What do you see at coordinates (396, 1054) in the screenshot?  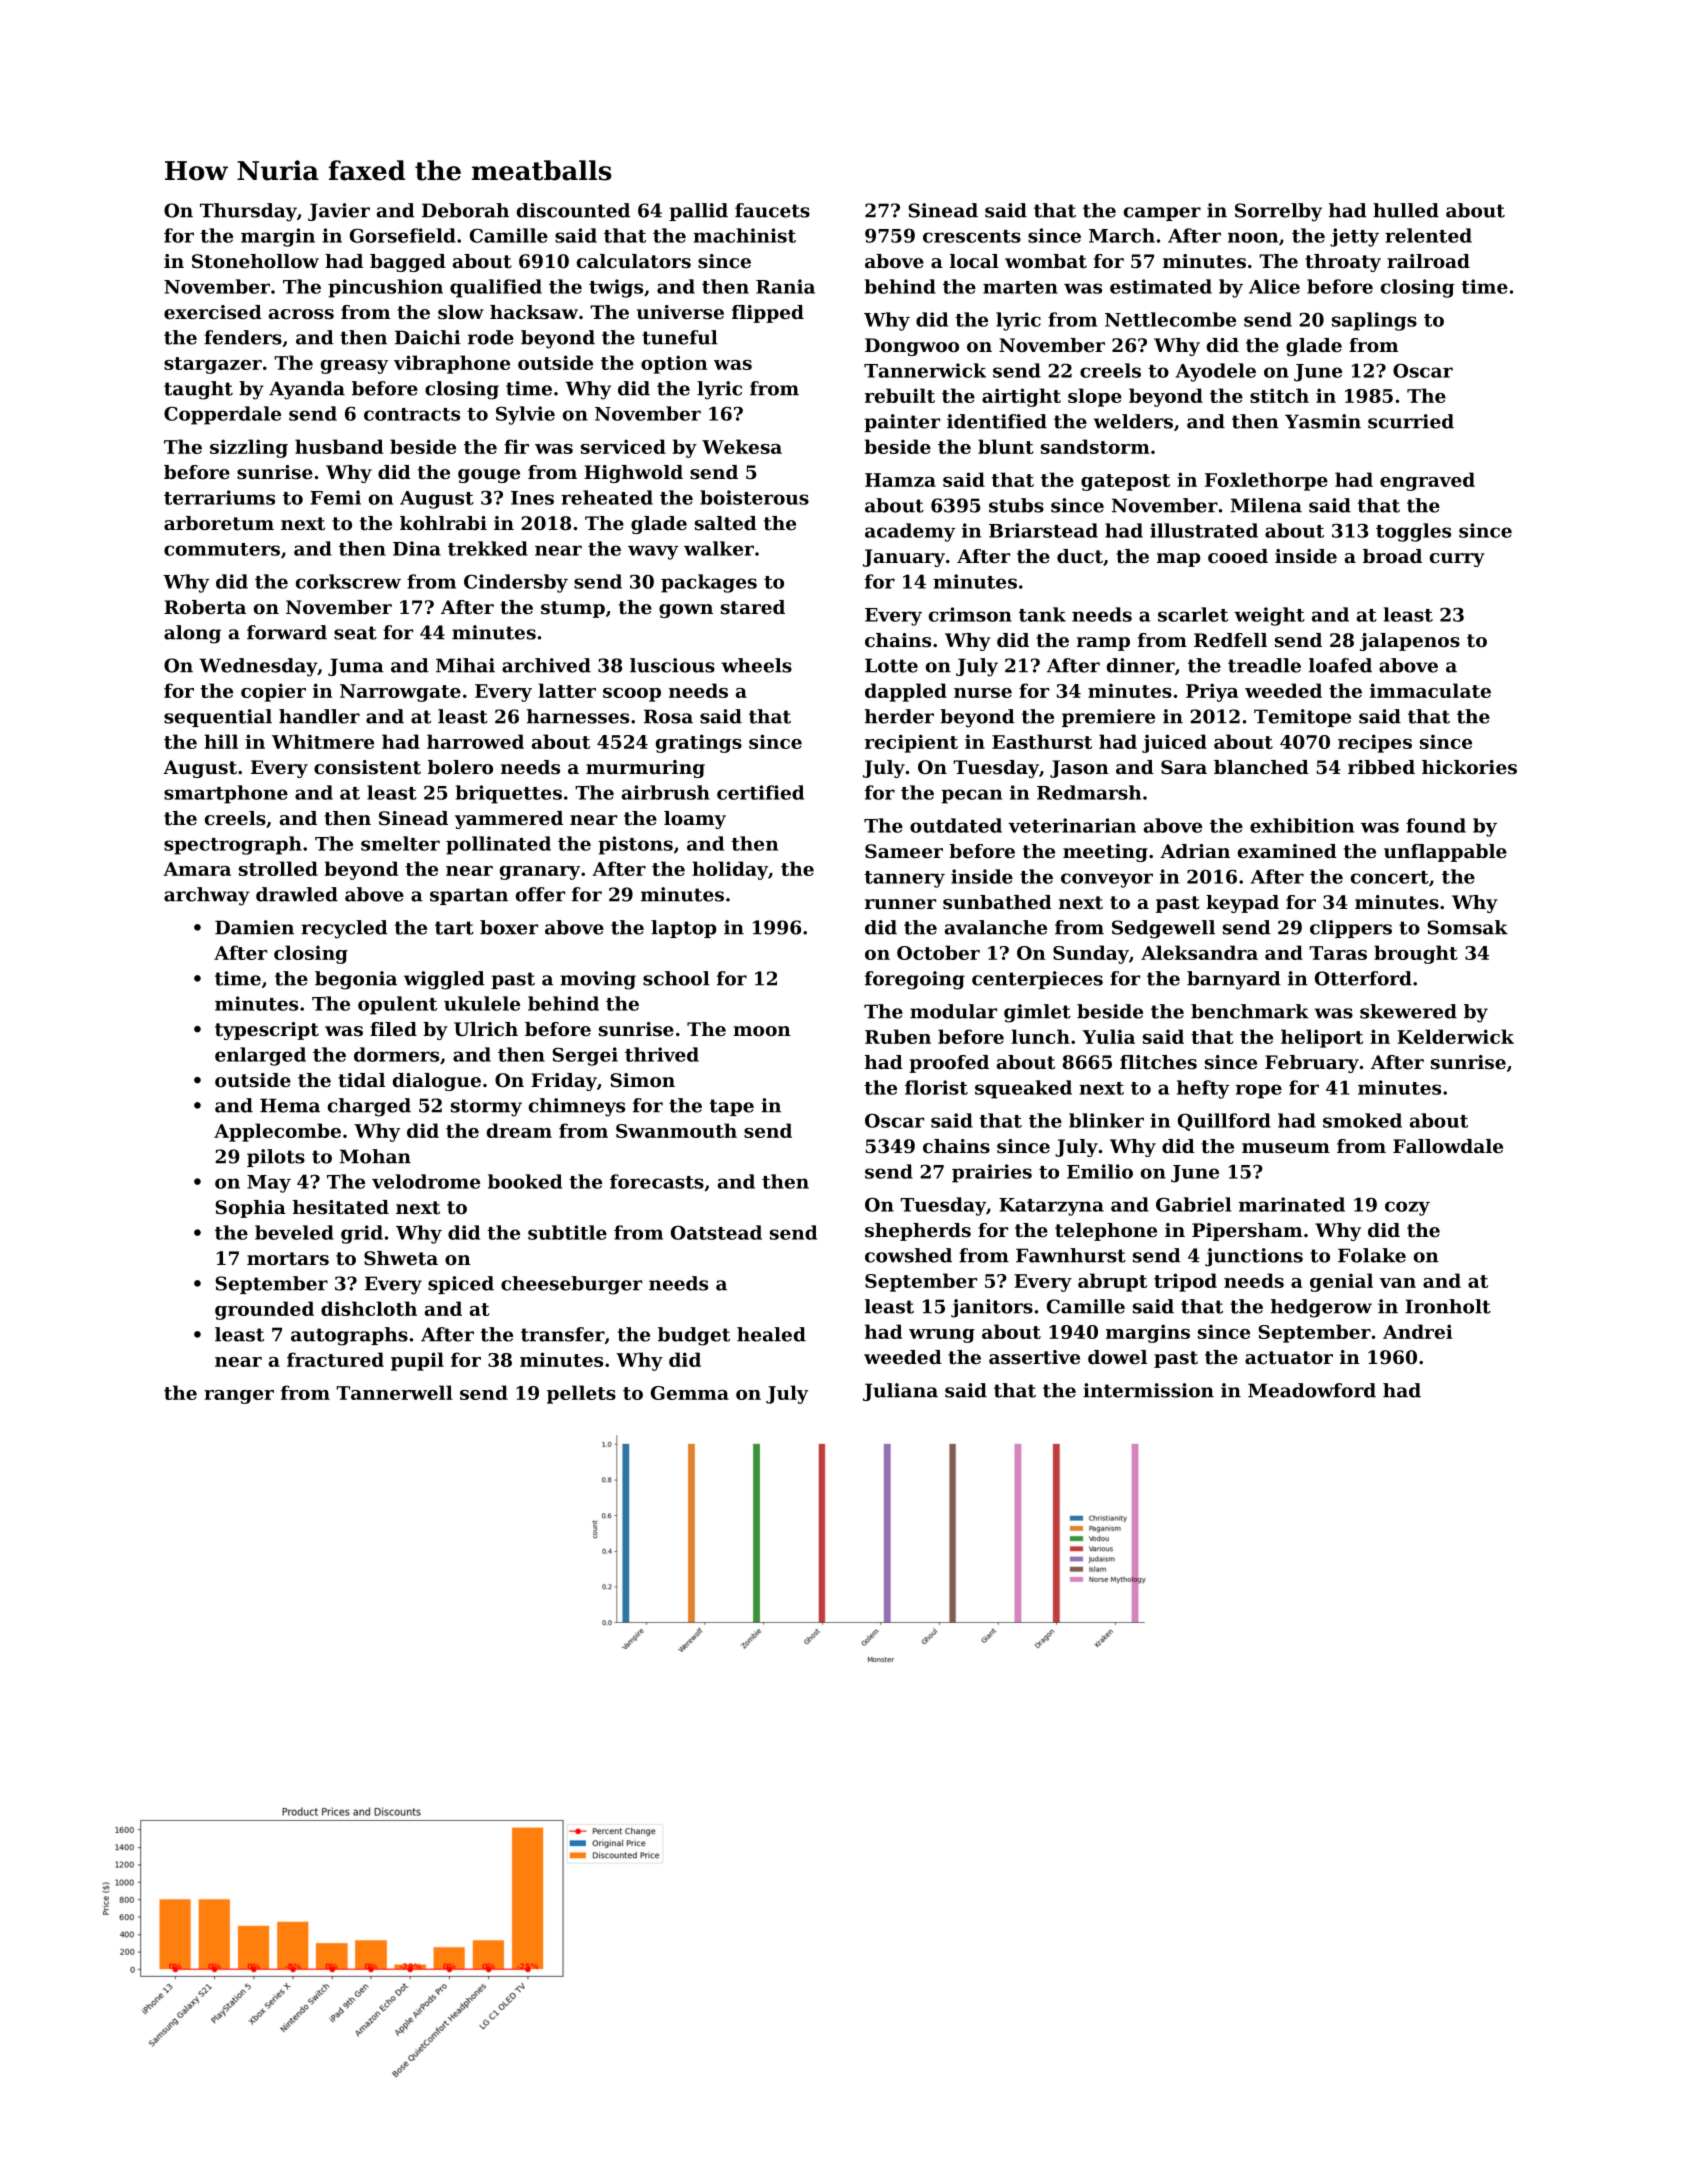 I see `dormers` at bounding box center [396, 1054].
